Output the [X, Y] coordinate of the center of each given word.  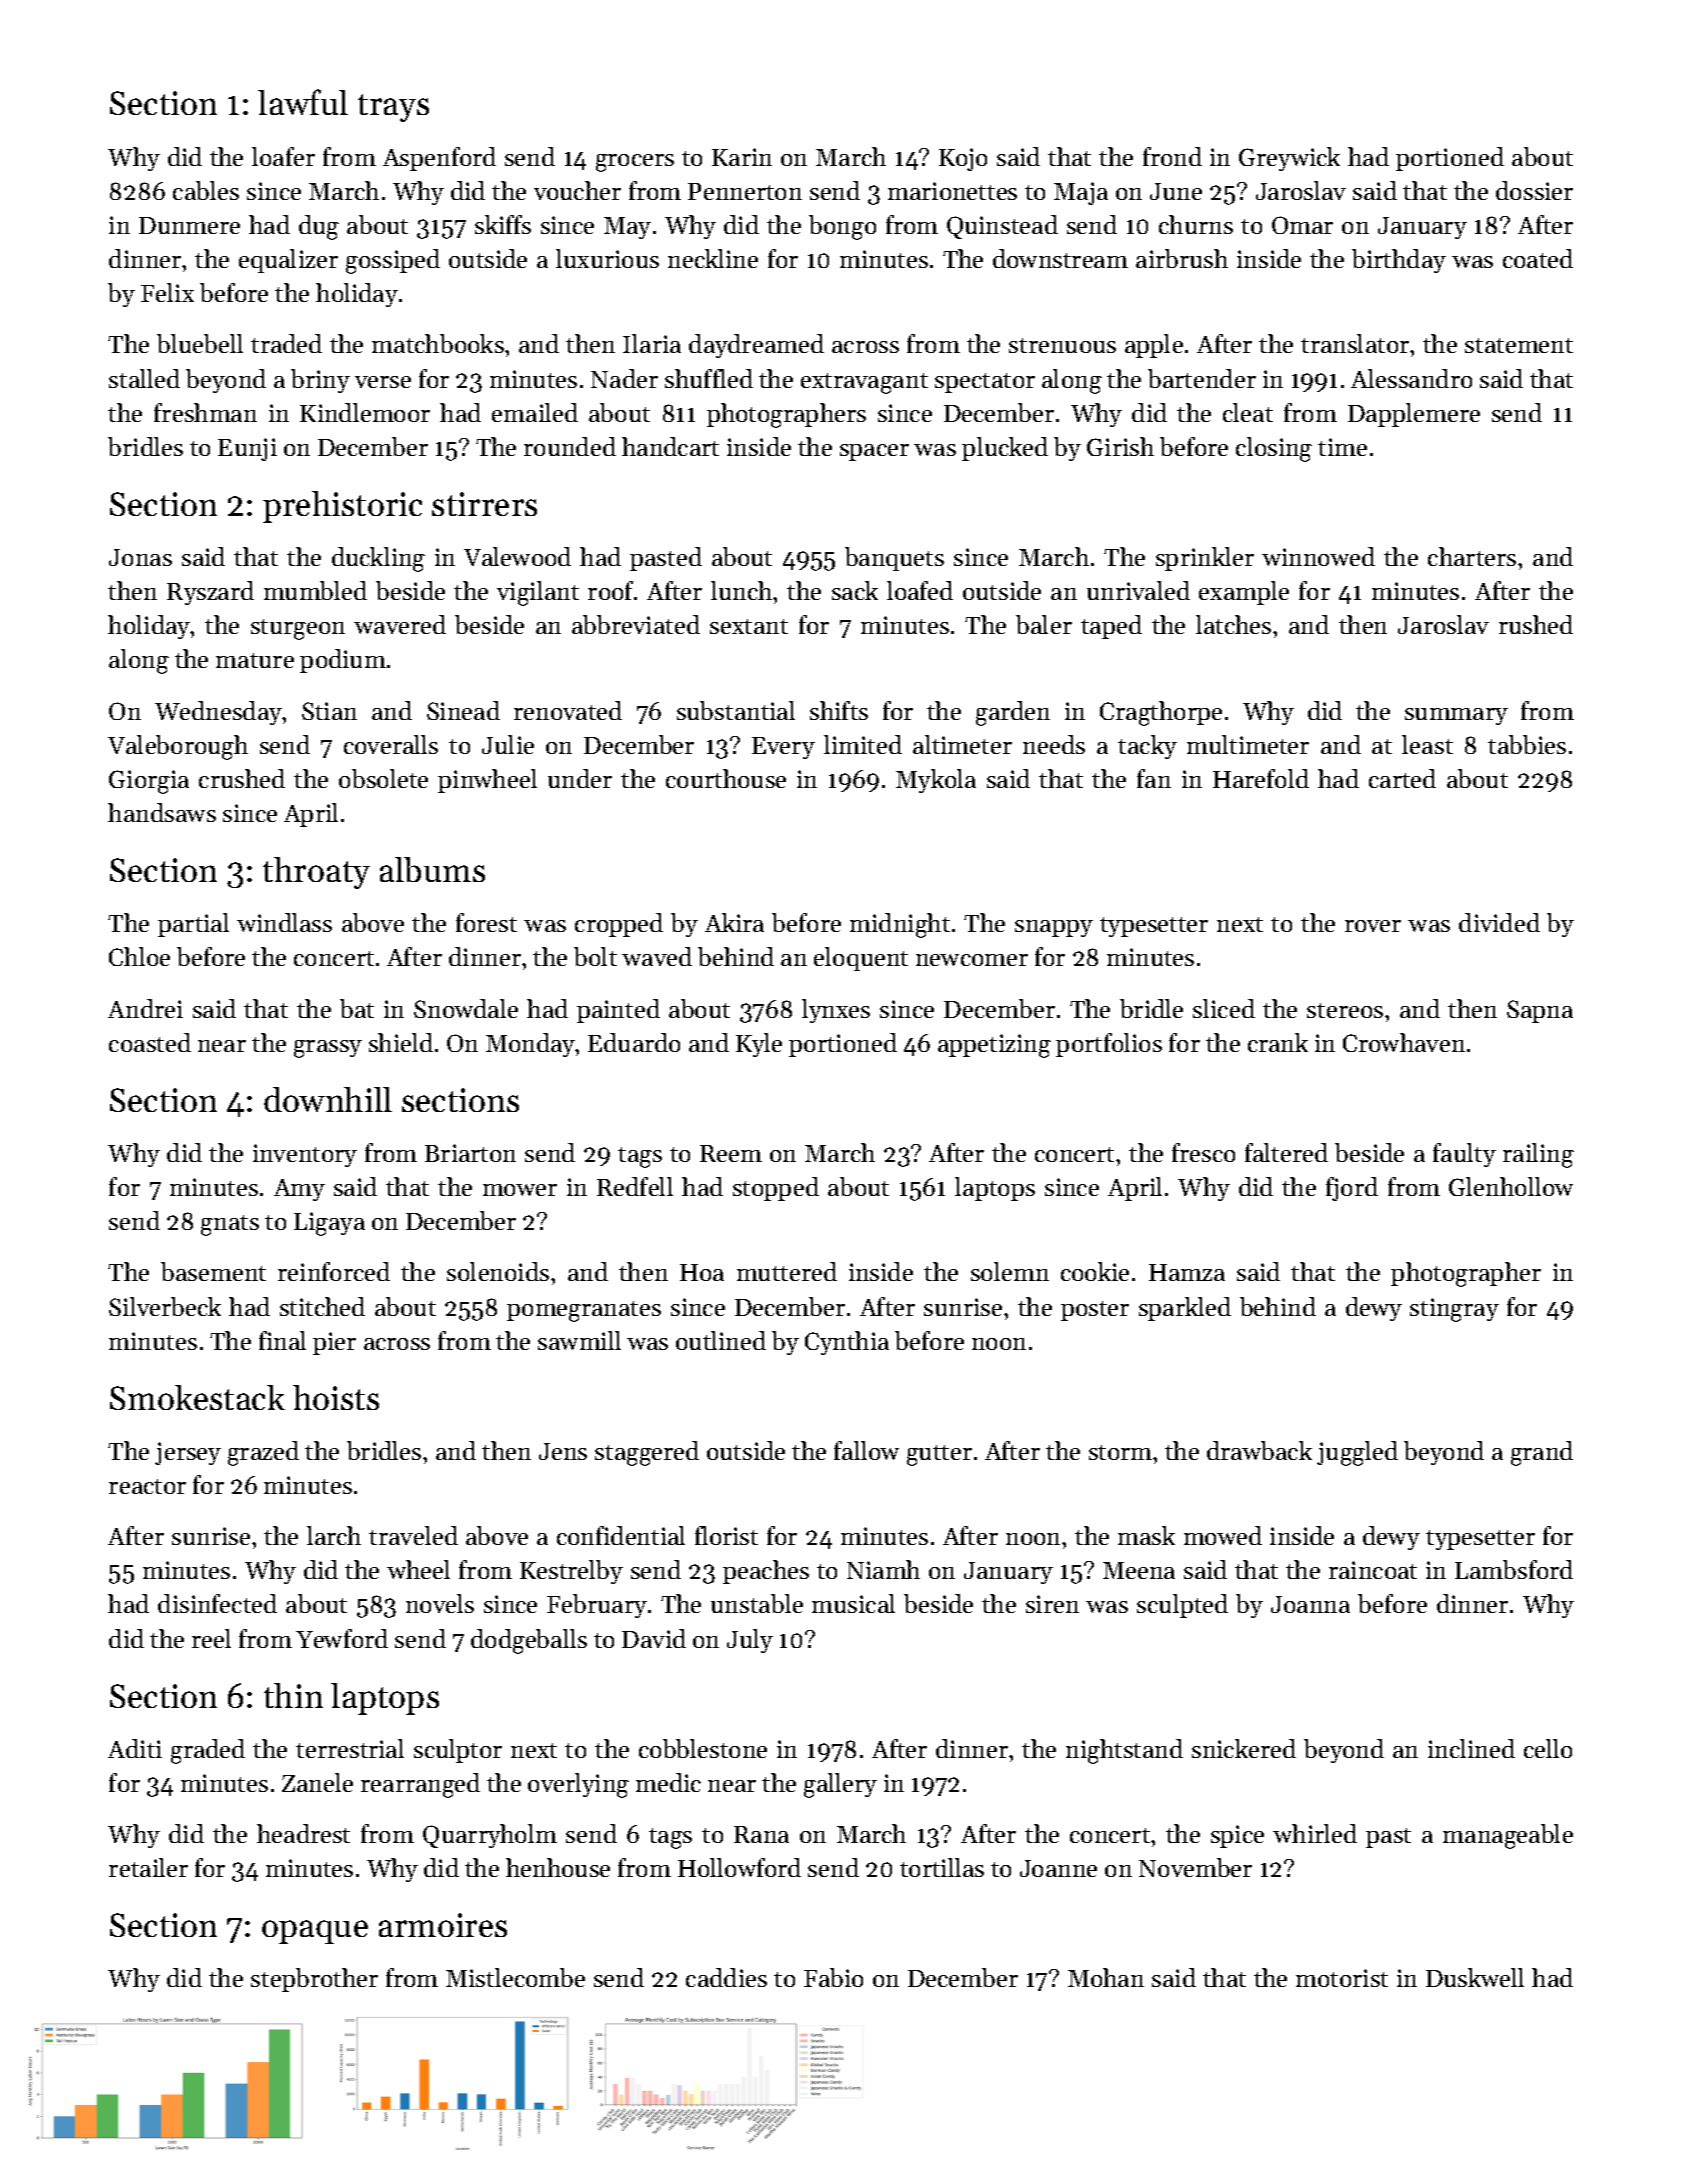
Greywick [1289, 159]
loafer [283, 156]
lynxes [836, 1011]
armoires [443, 1925]
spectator [985, 383]
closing [1274, 449]
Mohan [1106, 1977]
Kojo [963, 159]
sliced [1224, 1008]
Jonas [140, 557]
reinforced [334, 1271]
